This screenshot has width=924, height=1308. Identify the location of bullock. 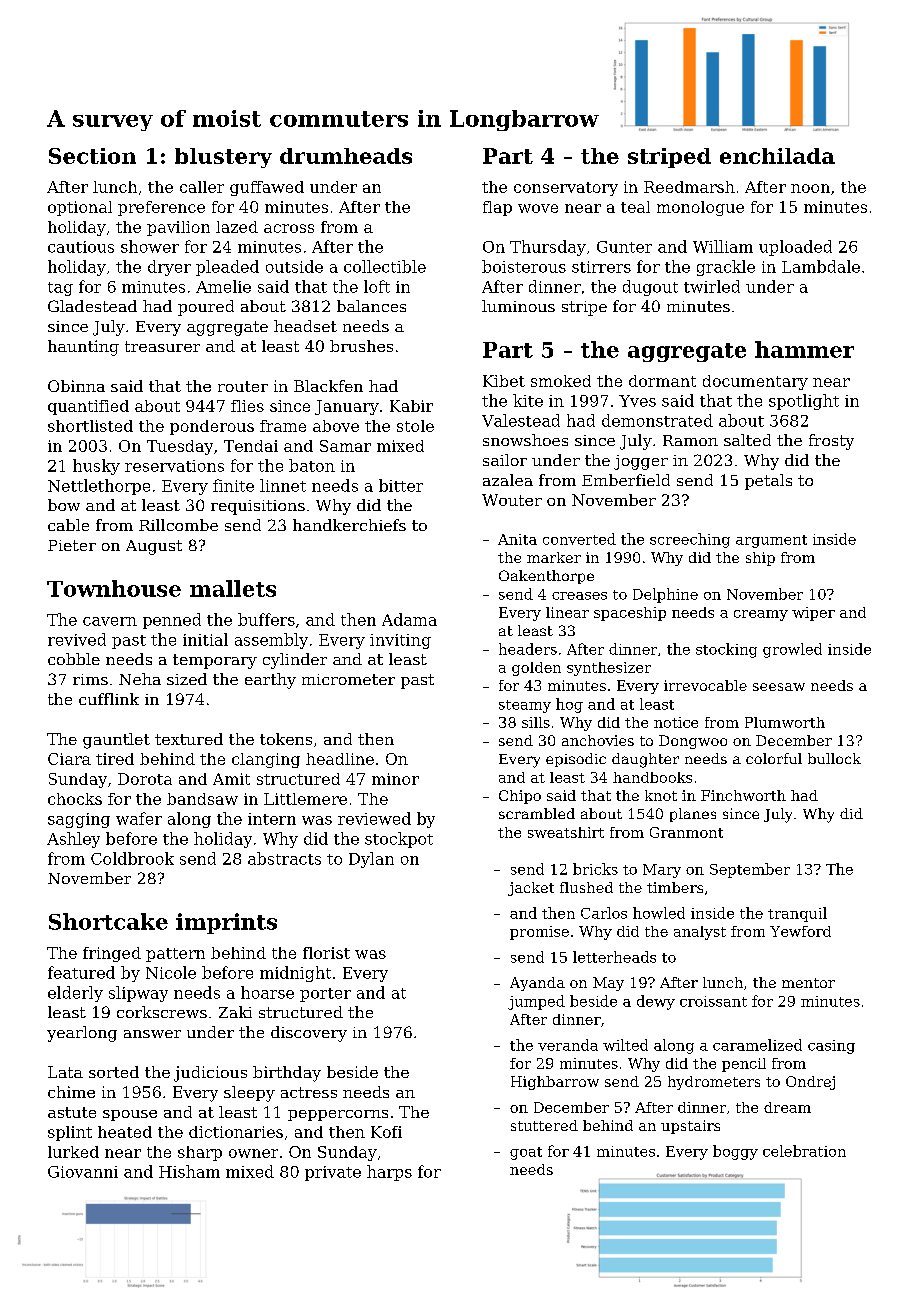
(834, 758).
